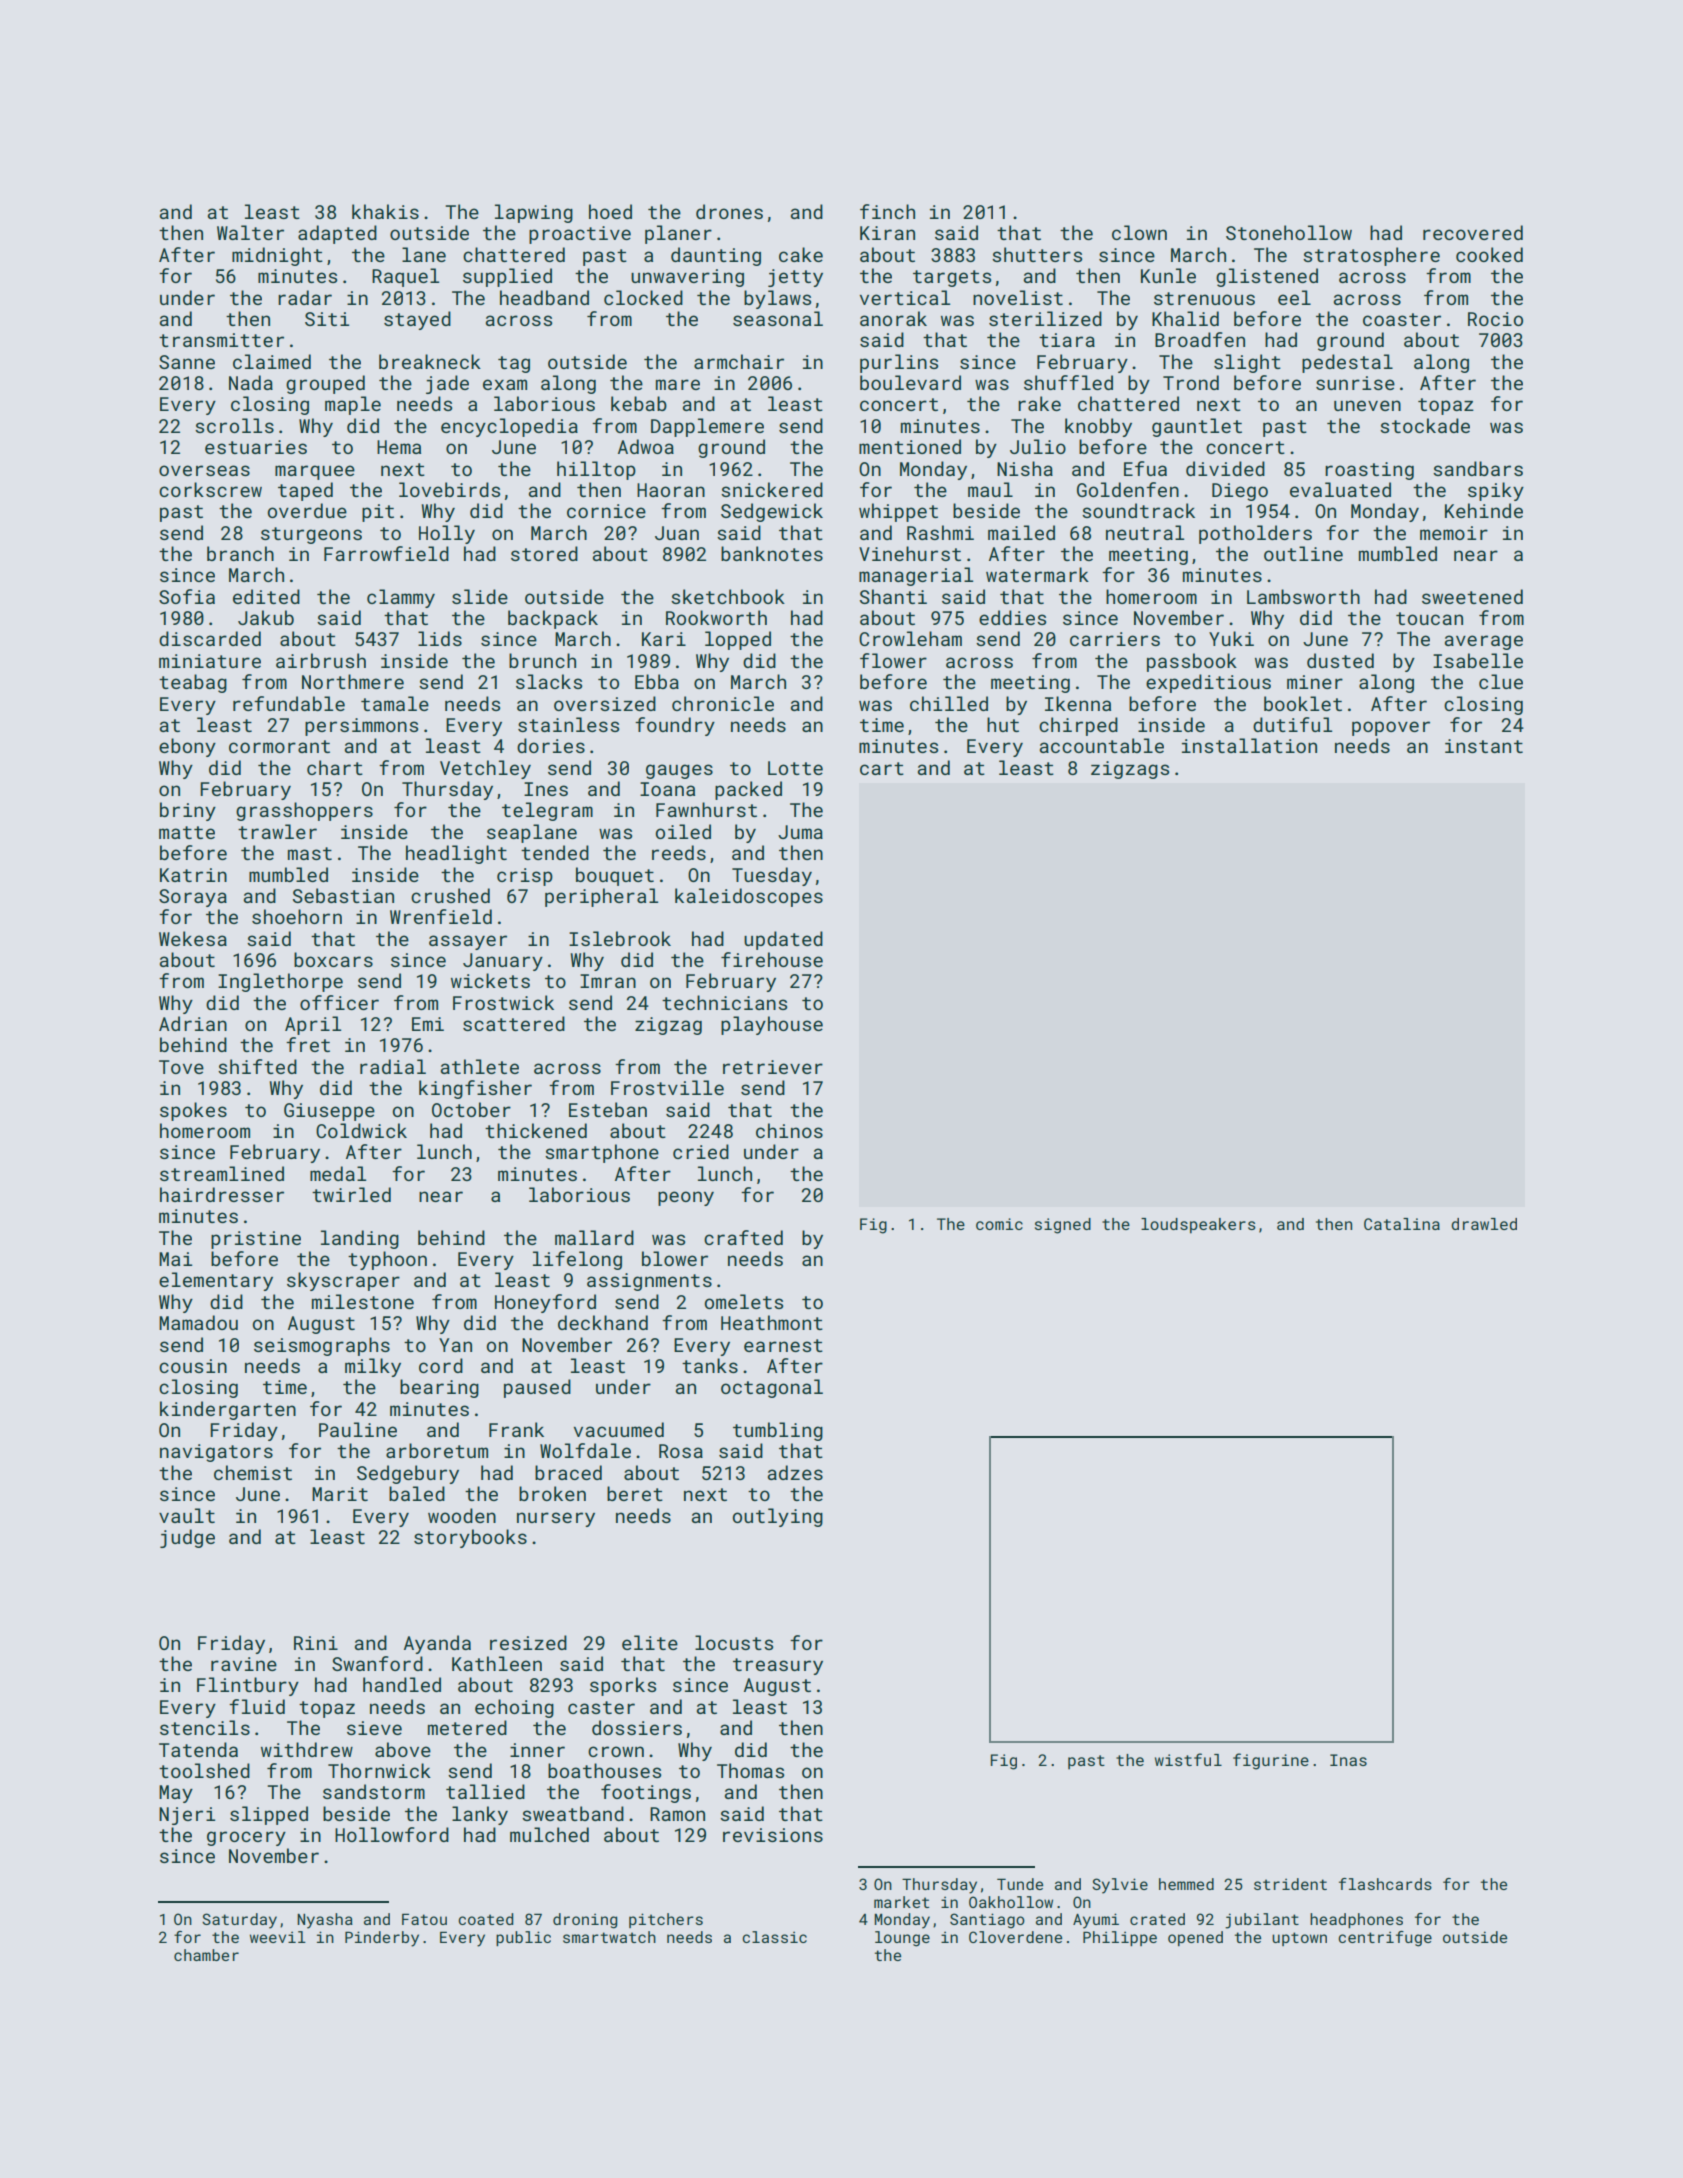 This image has height=2178, width=1683. I want to click on finch, so click(887, 211).
